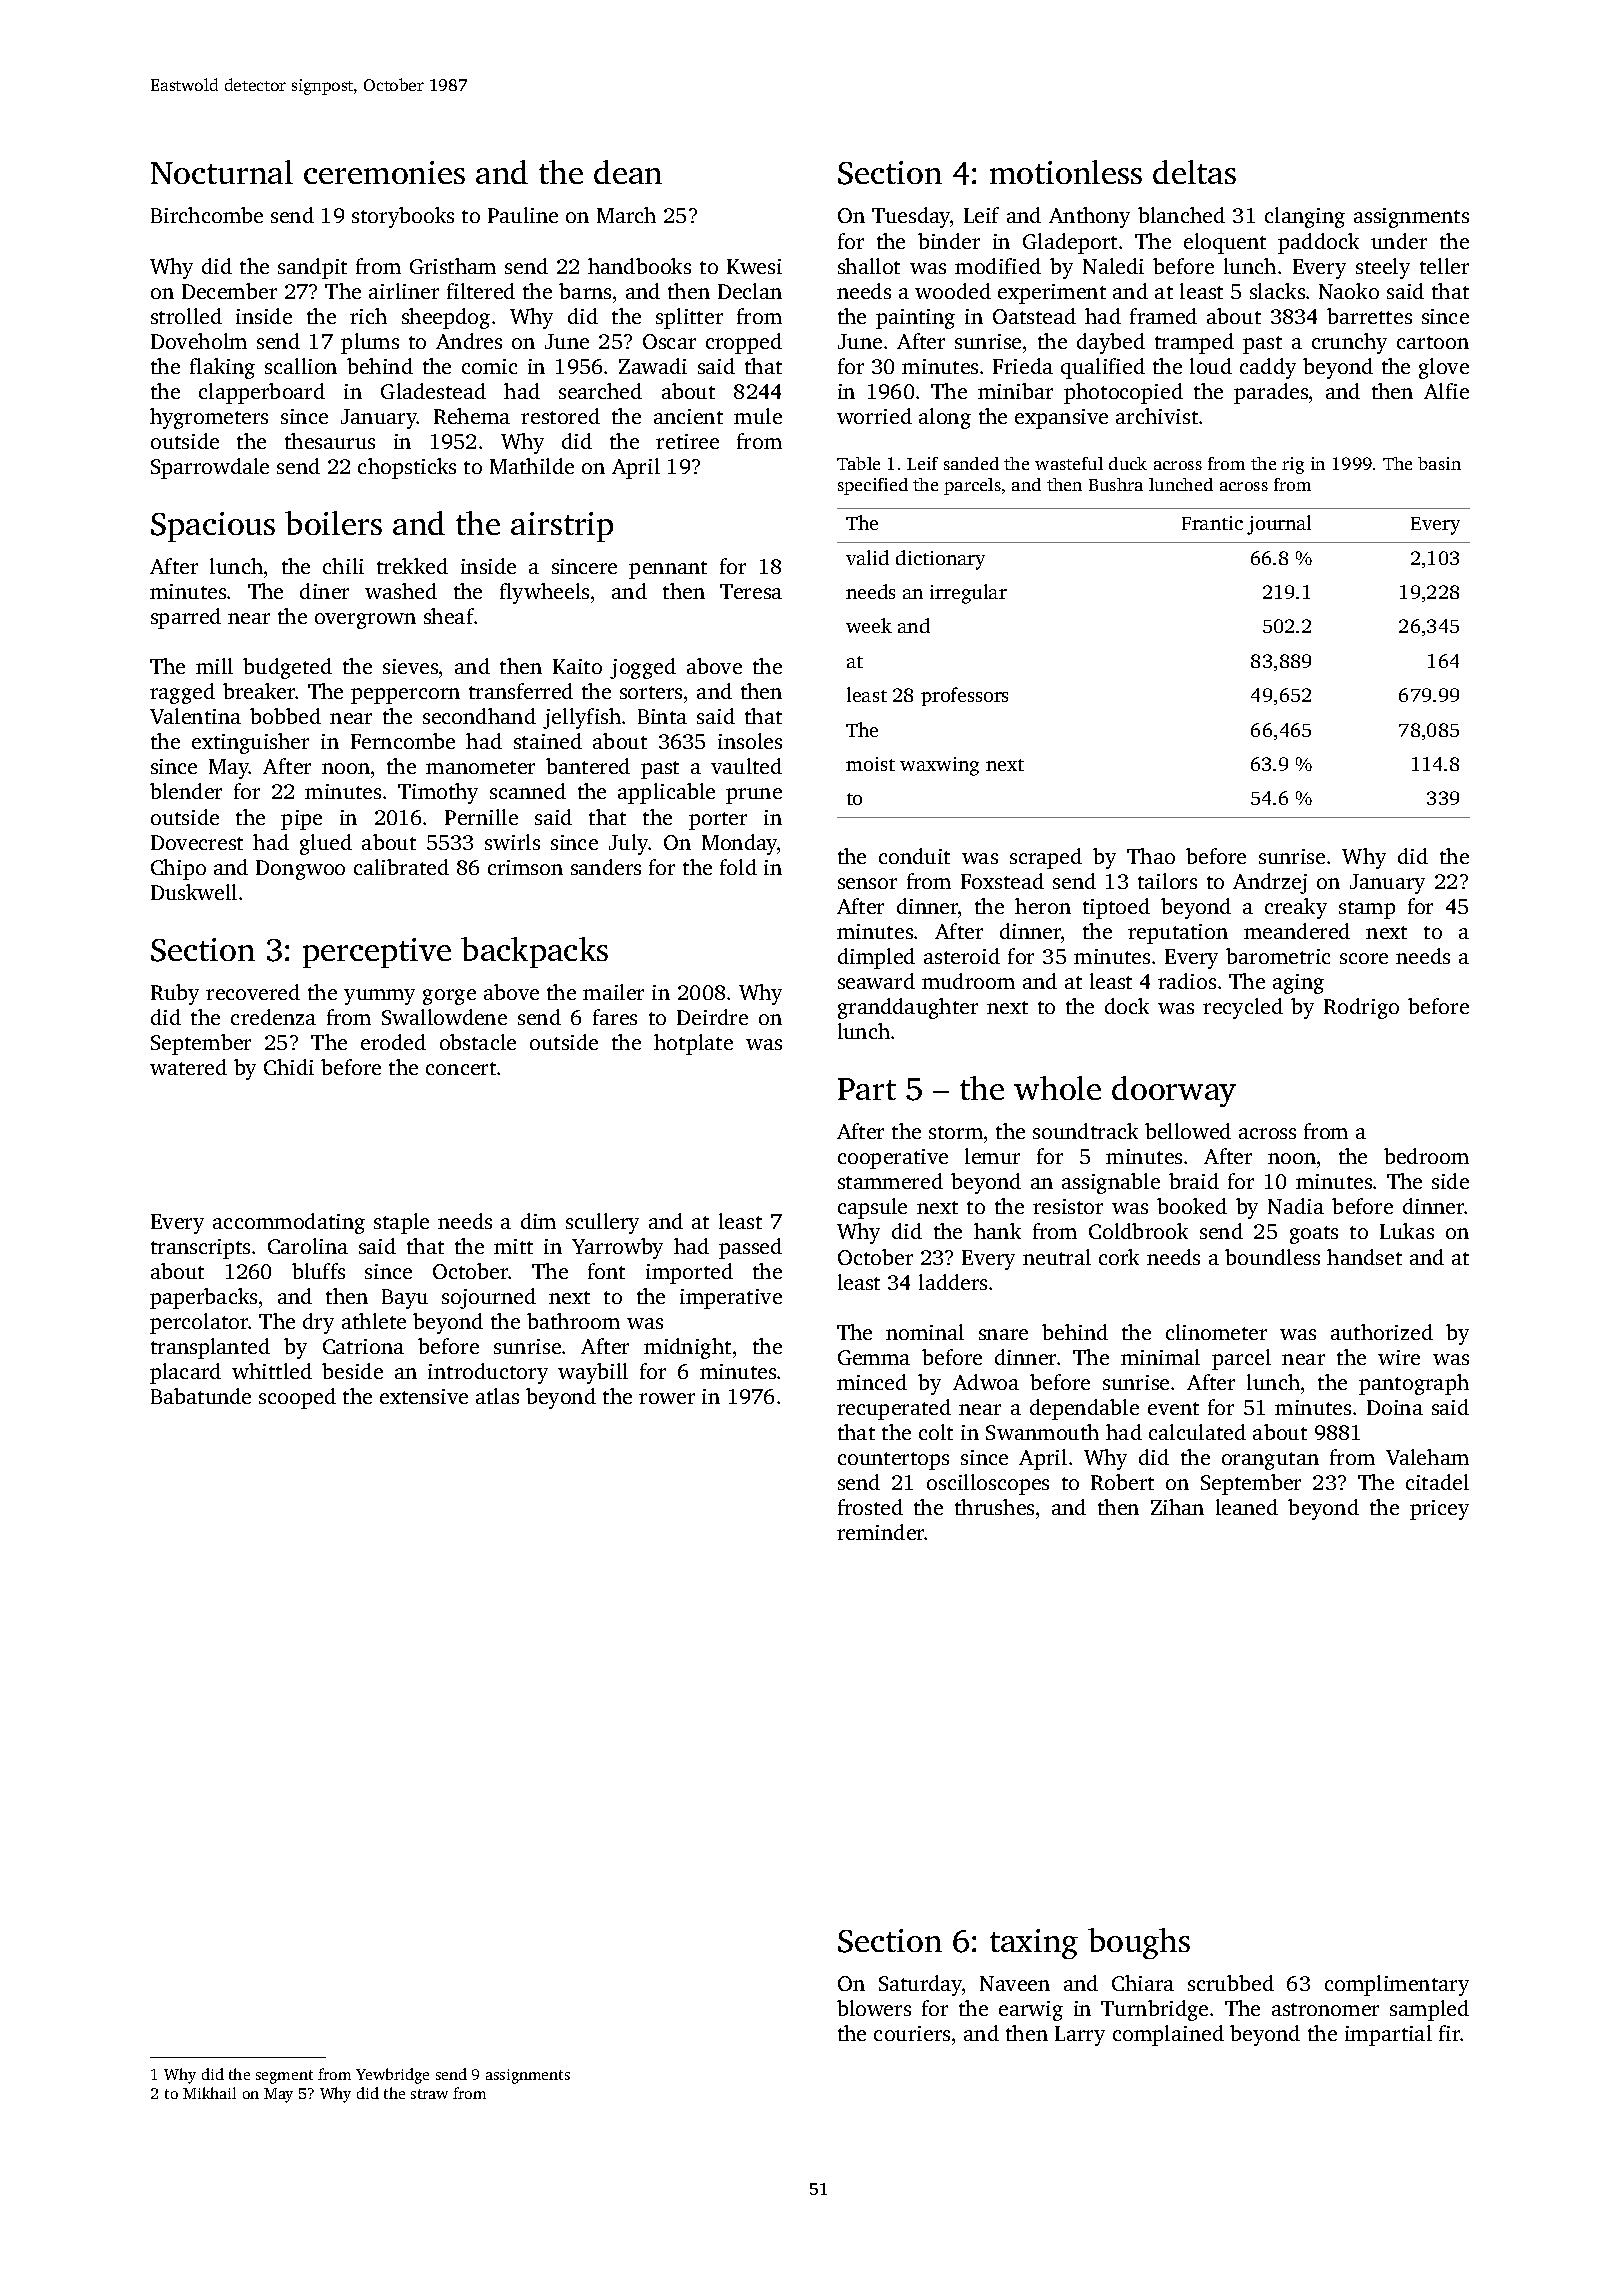  Describe the element at coordinates (1194, 172) in the screenshot. I see `deltas` at that location.
